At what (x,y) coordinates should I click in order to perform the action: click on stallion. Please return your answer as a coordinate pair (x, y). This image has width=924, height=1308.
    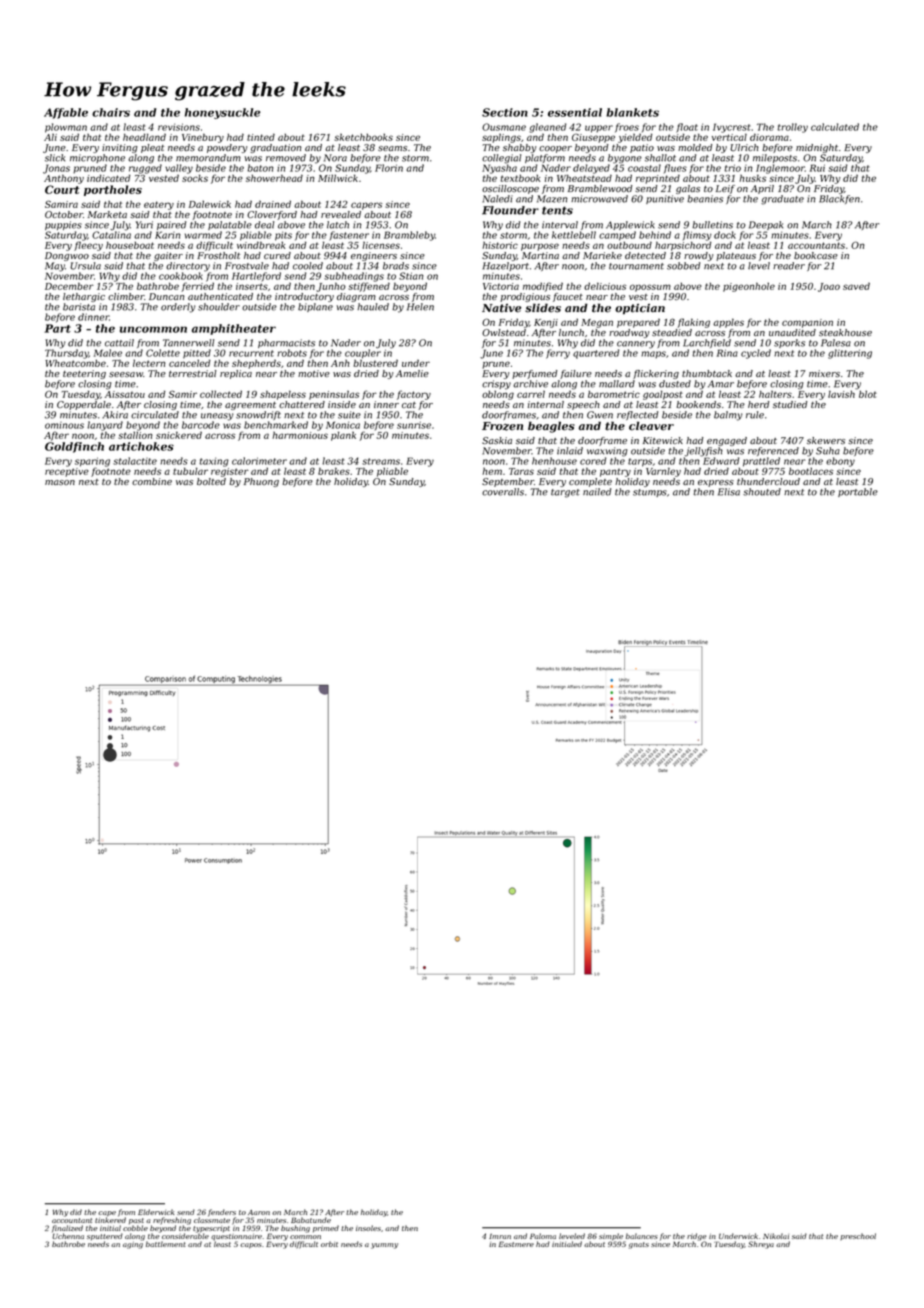
    Looking at the image, I should click on (135, 435).
